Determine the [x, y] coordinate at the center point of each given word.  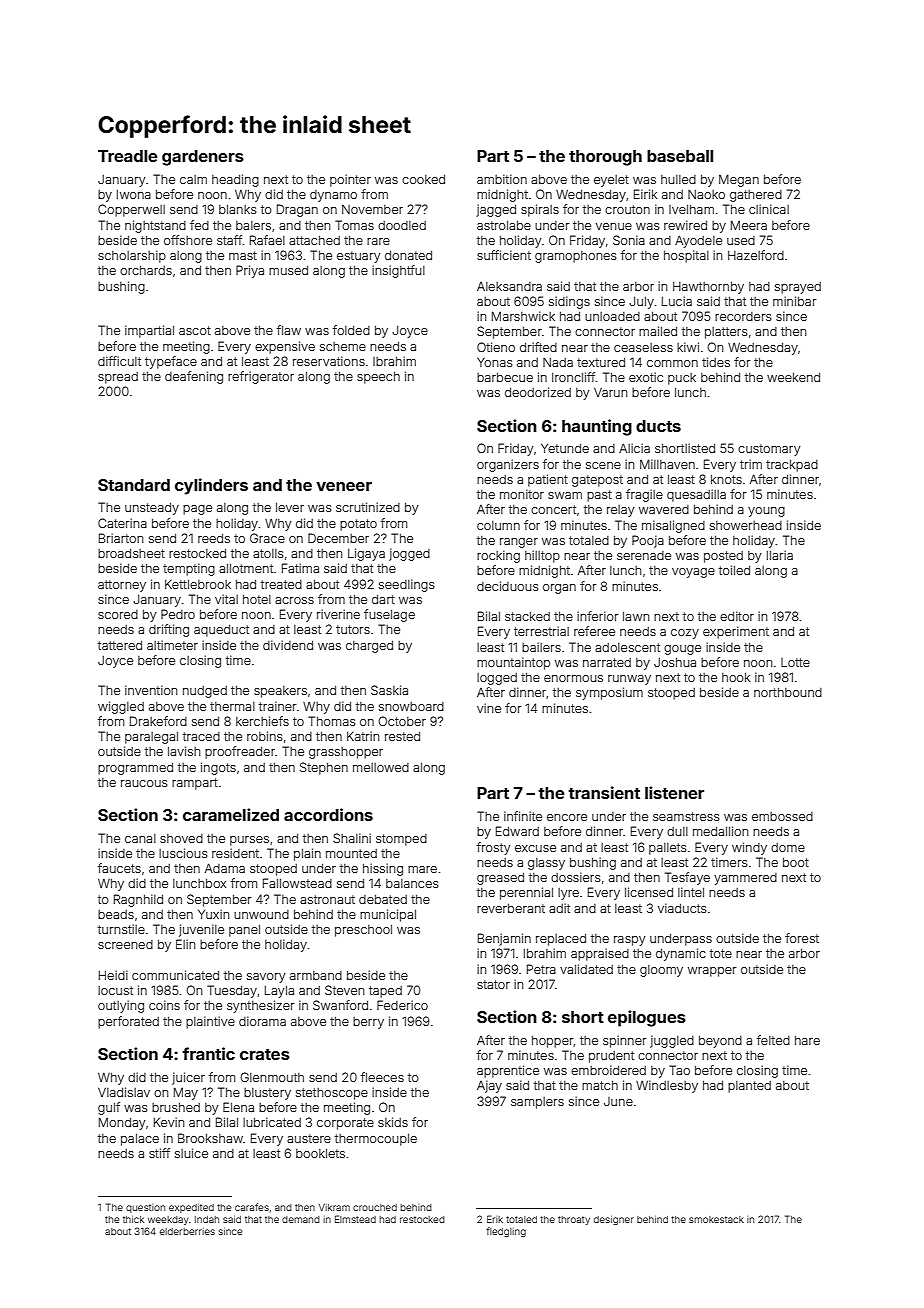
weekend [793, 377]
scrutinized [368, 507]
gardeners [203, 158]
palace [140, 1140]
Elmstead [355, 1219]
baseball [680, 156]
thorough [605, 158]
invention [151, 690]
